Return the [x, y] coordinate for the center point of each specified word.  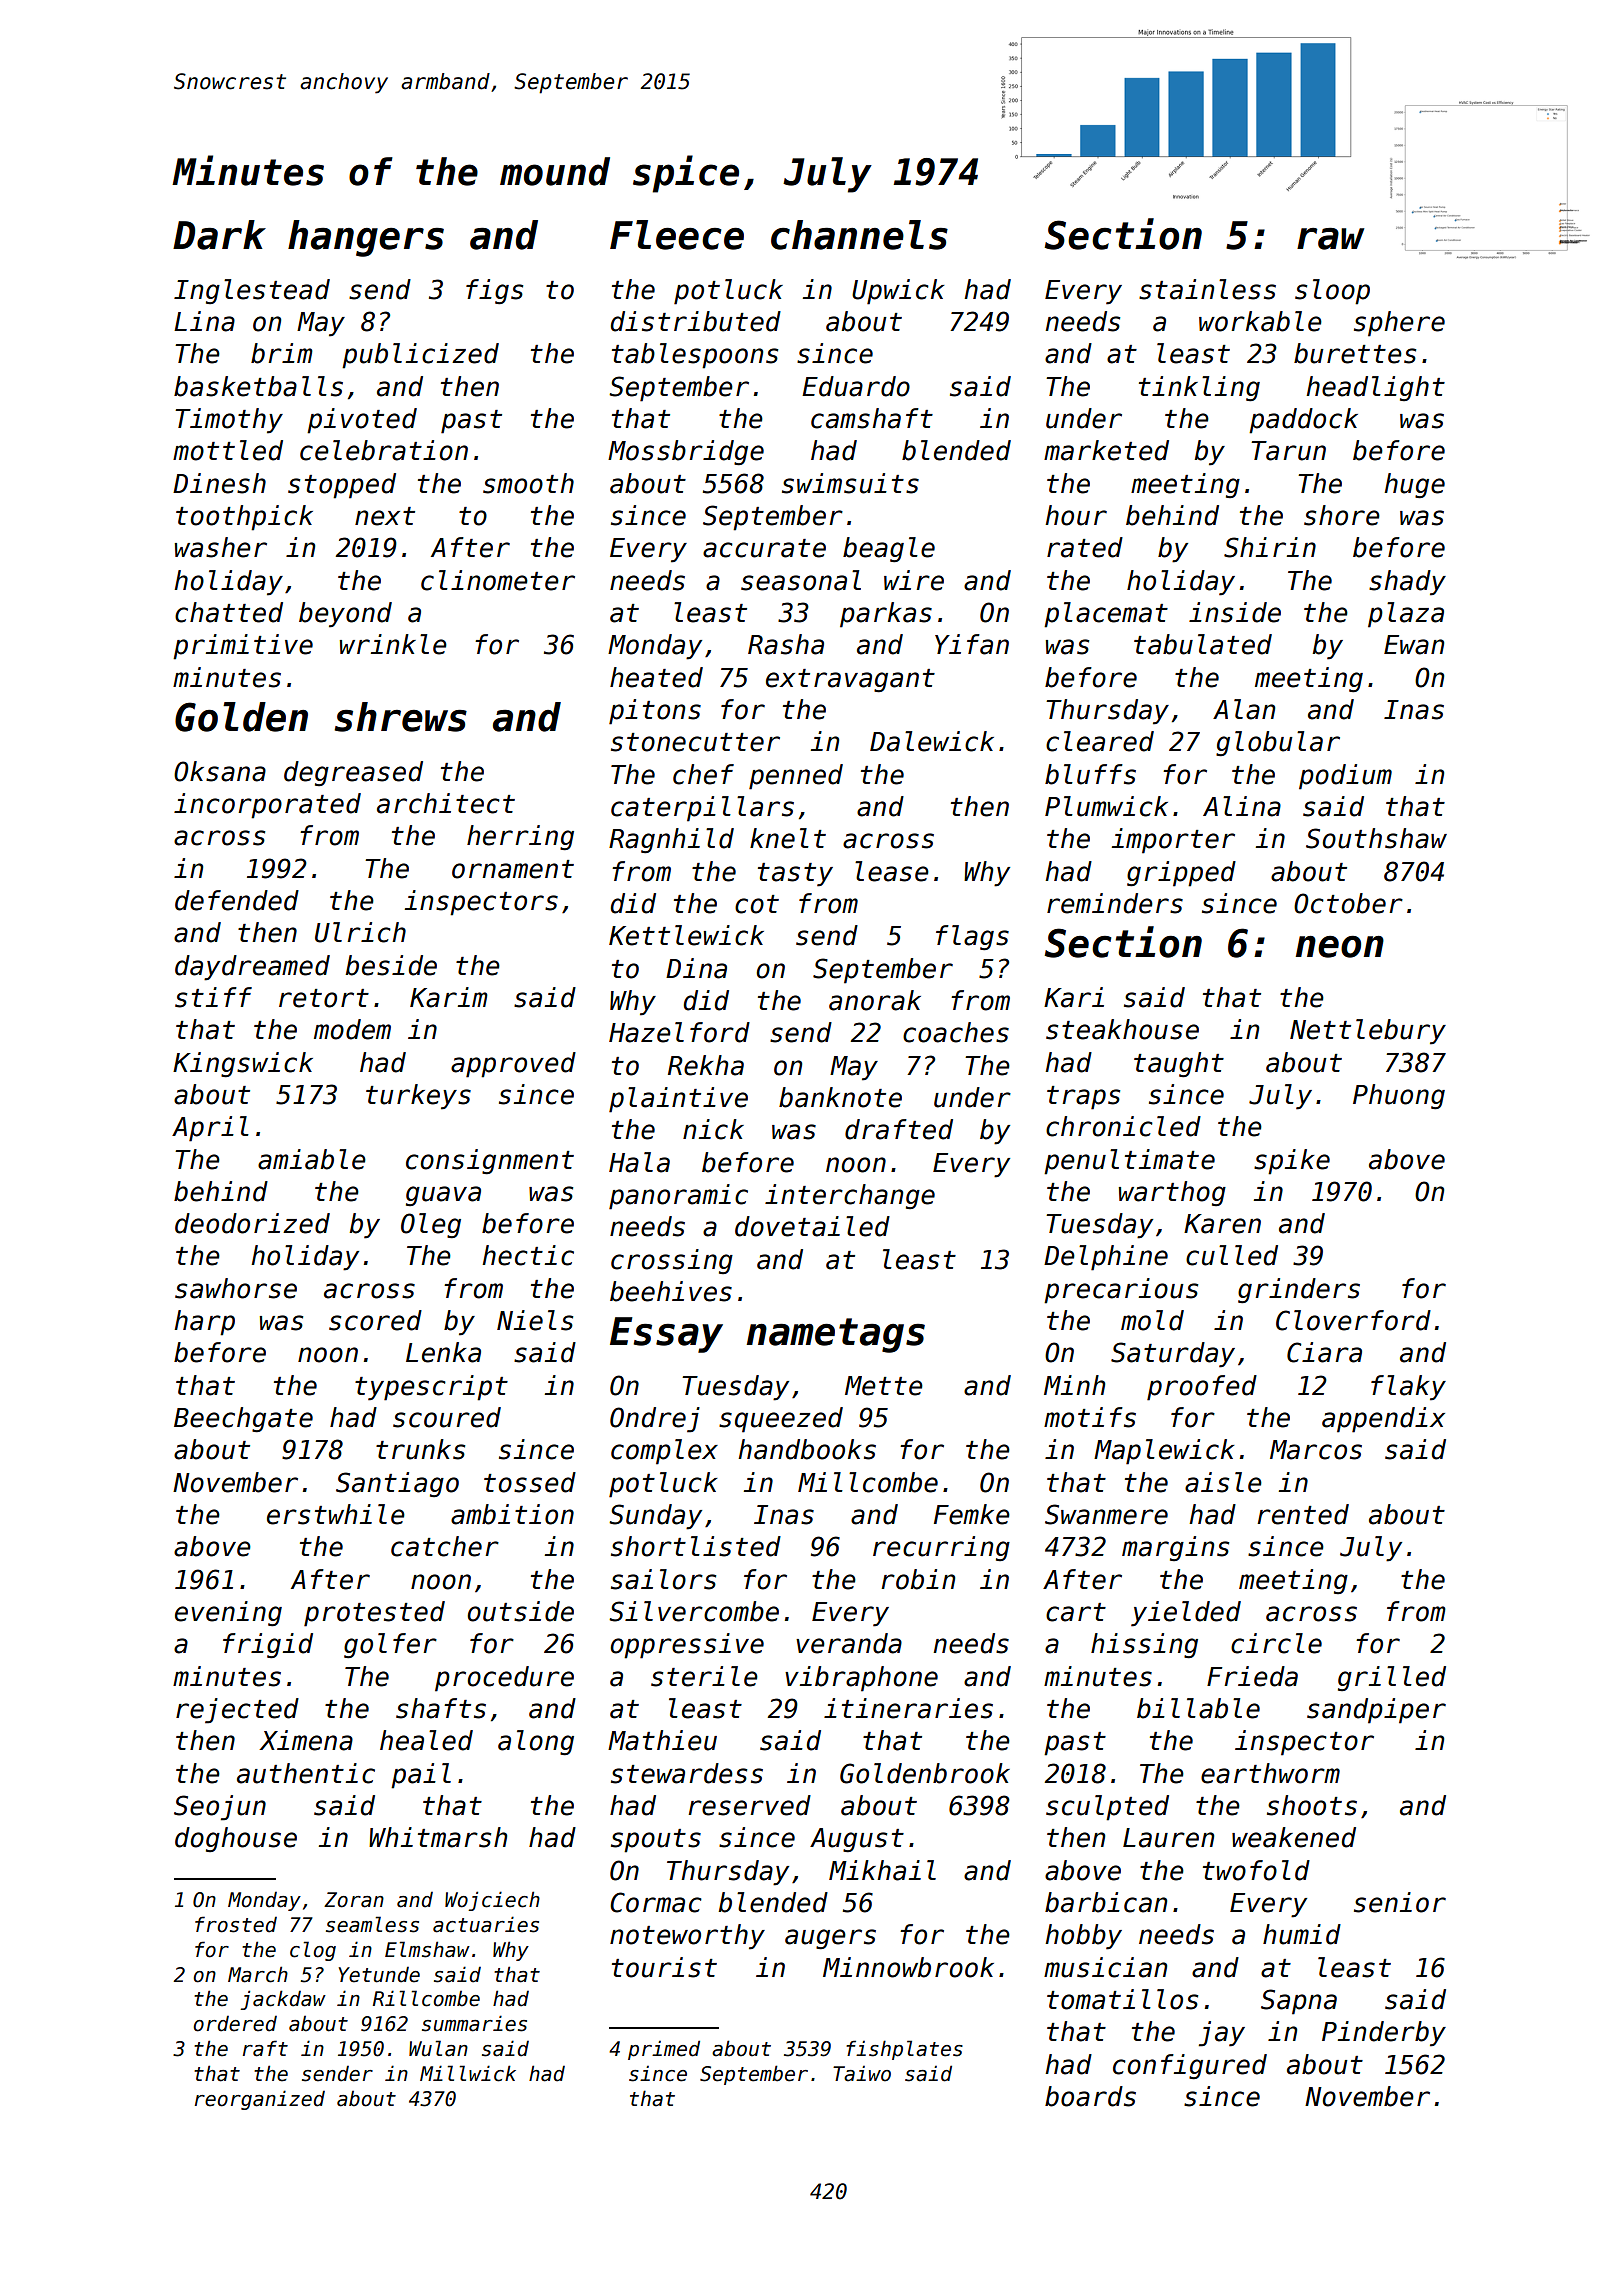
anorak [875, 1000]
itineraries [908, 1708]
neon [1340, 947]
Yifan [972, 644]
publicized [420, 356]
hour [1076, 515]
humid [1302, 1934]
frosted [236, 1924]
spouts [656, 1841]
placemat [1106, 615]
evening [228, 1614]
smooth [528, 483]
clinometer [498, 580]
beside [391, 965]
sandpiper [1376, 1711]
